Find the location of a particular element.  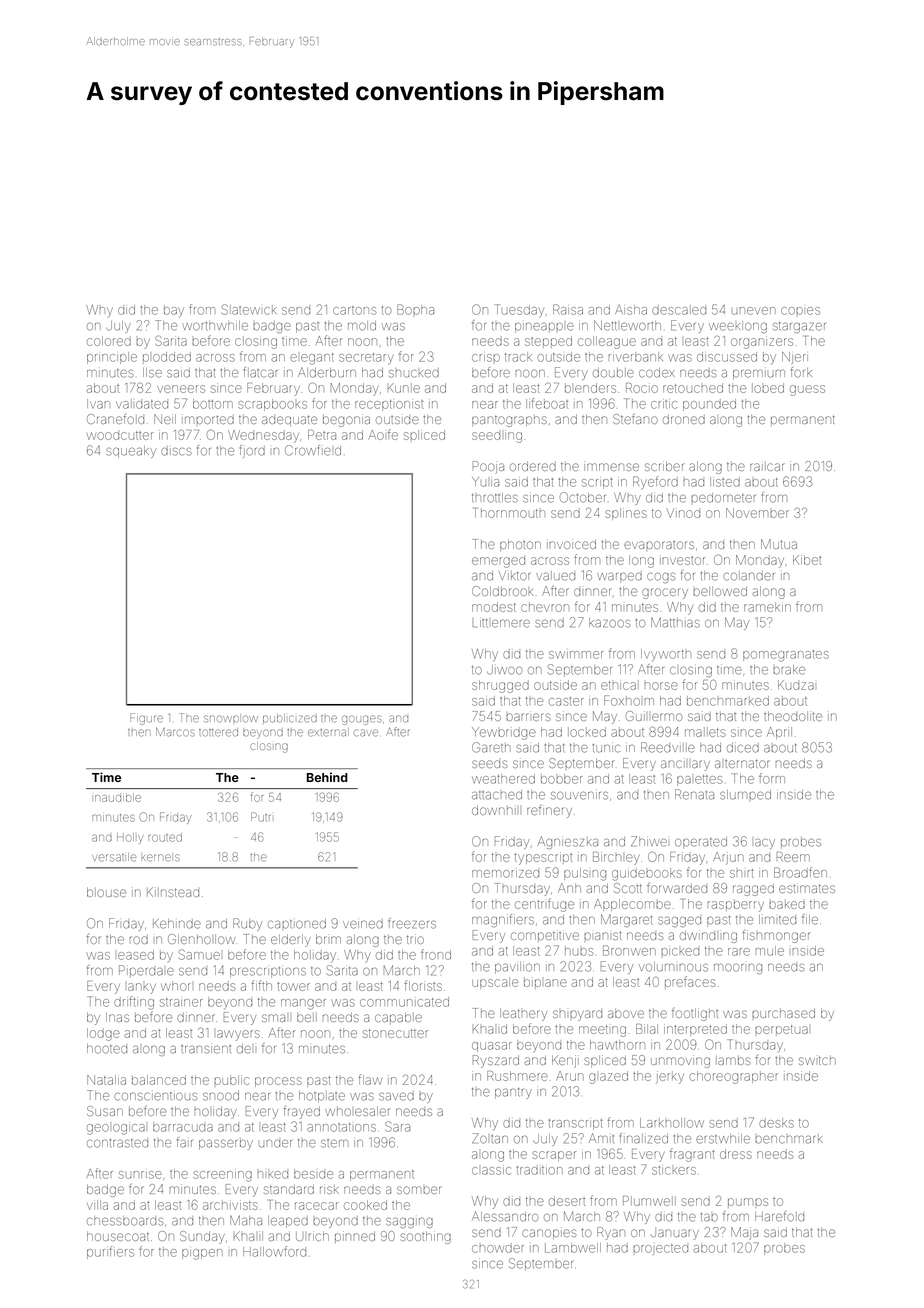

Kilnstead is located at coordinates (173, 892).
